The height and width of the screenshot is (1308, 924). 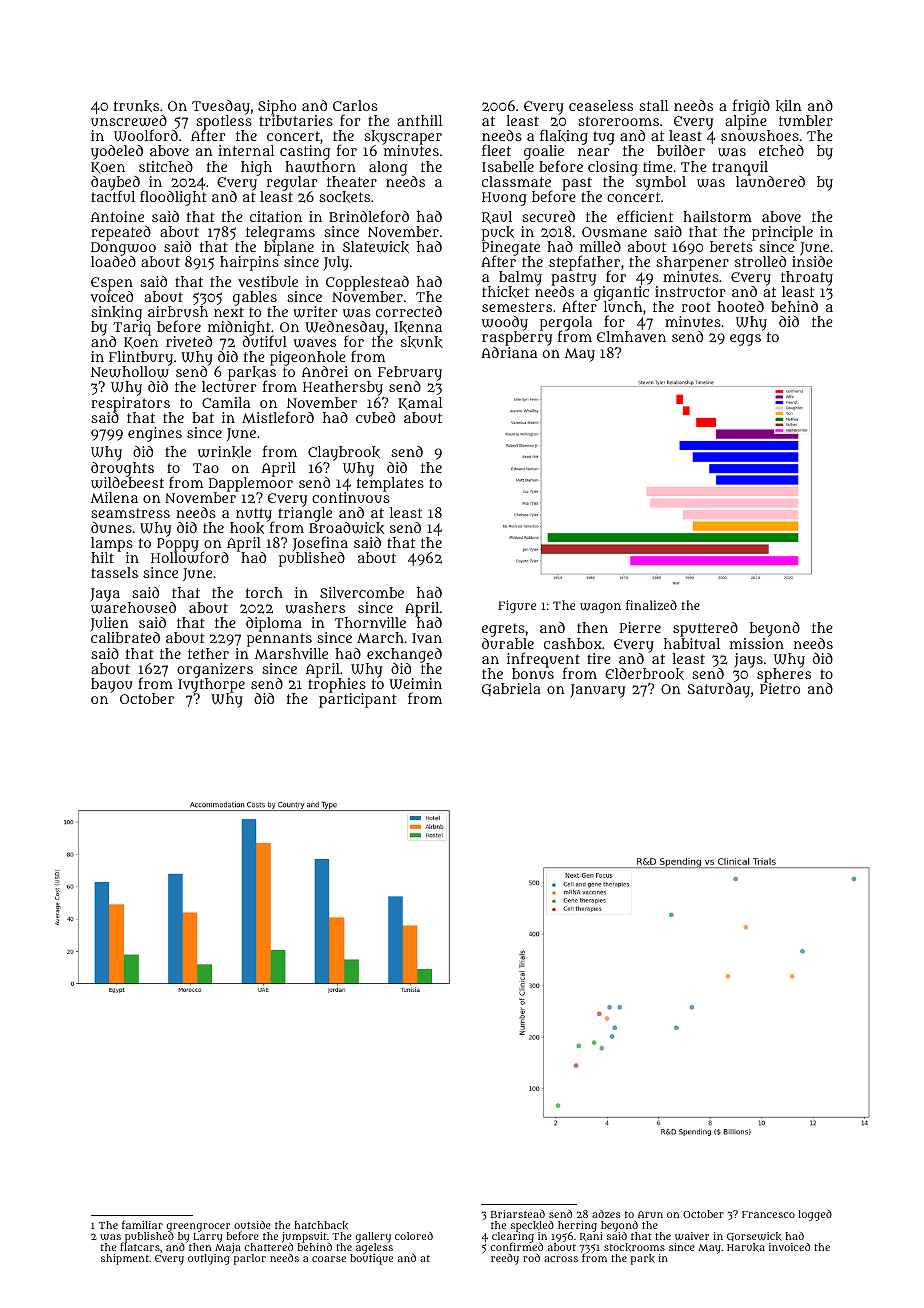 I want to click on riveted, so click(x=189, y=341).
